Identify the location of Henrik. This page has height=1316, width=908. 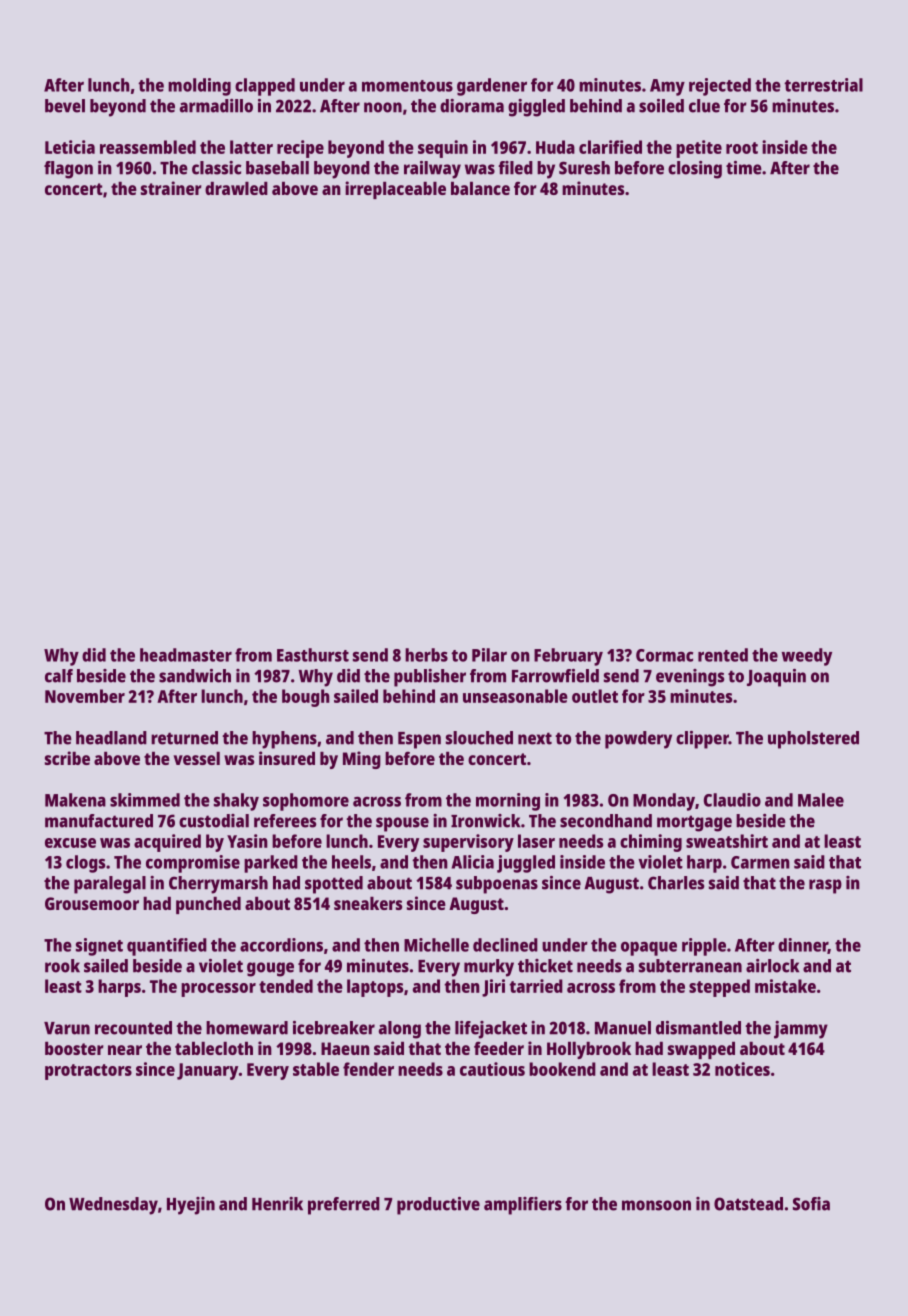
(277, 1204).
